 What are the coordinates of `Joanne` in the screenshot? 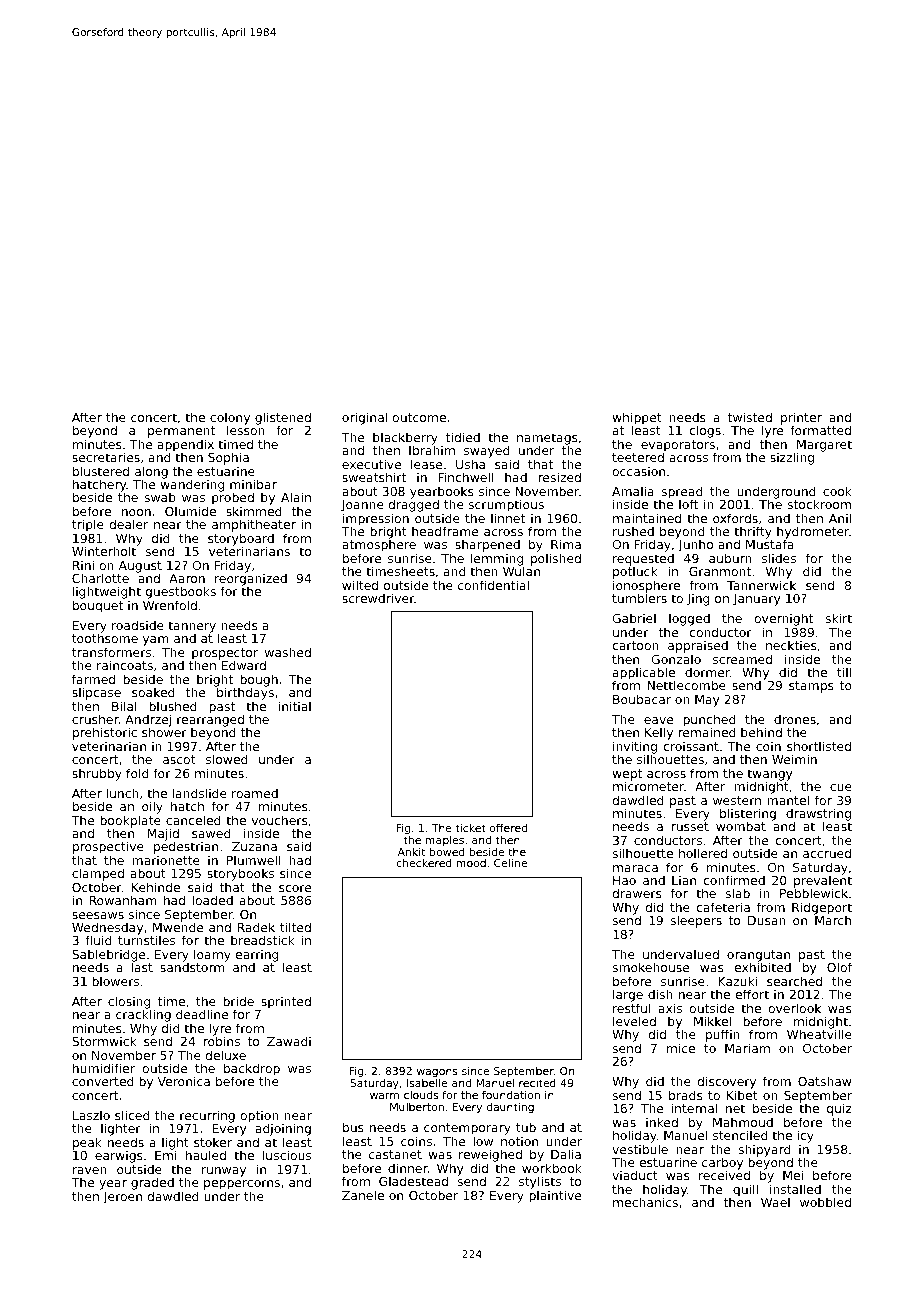 It's located at (362, 506).
